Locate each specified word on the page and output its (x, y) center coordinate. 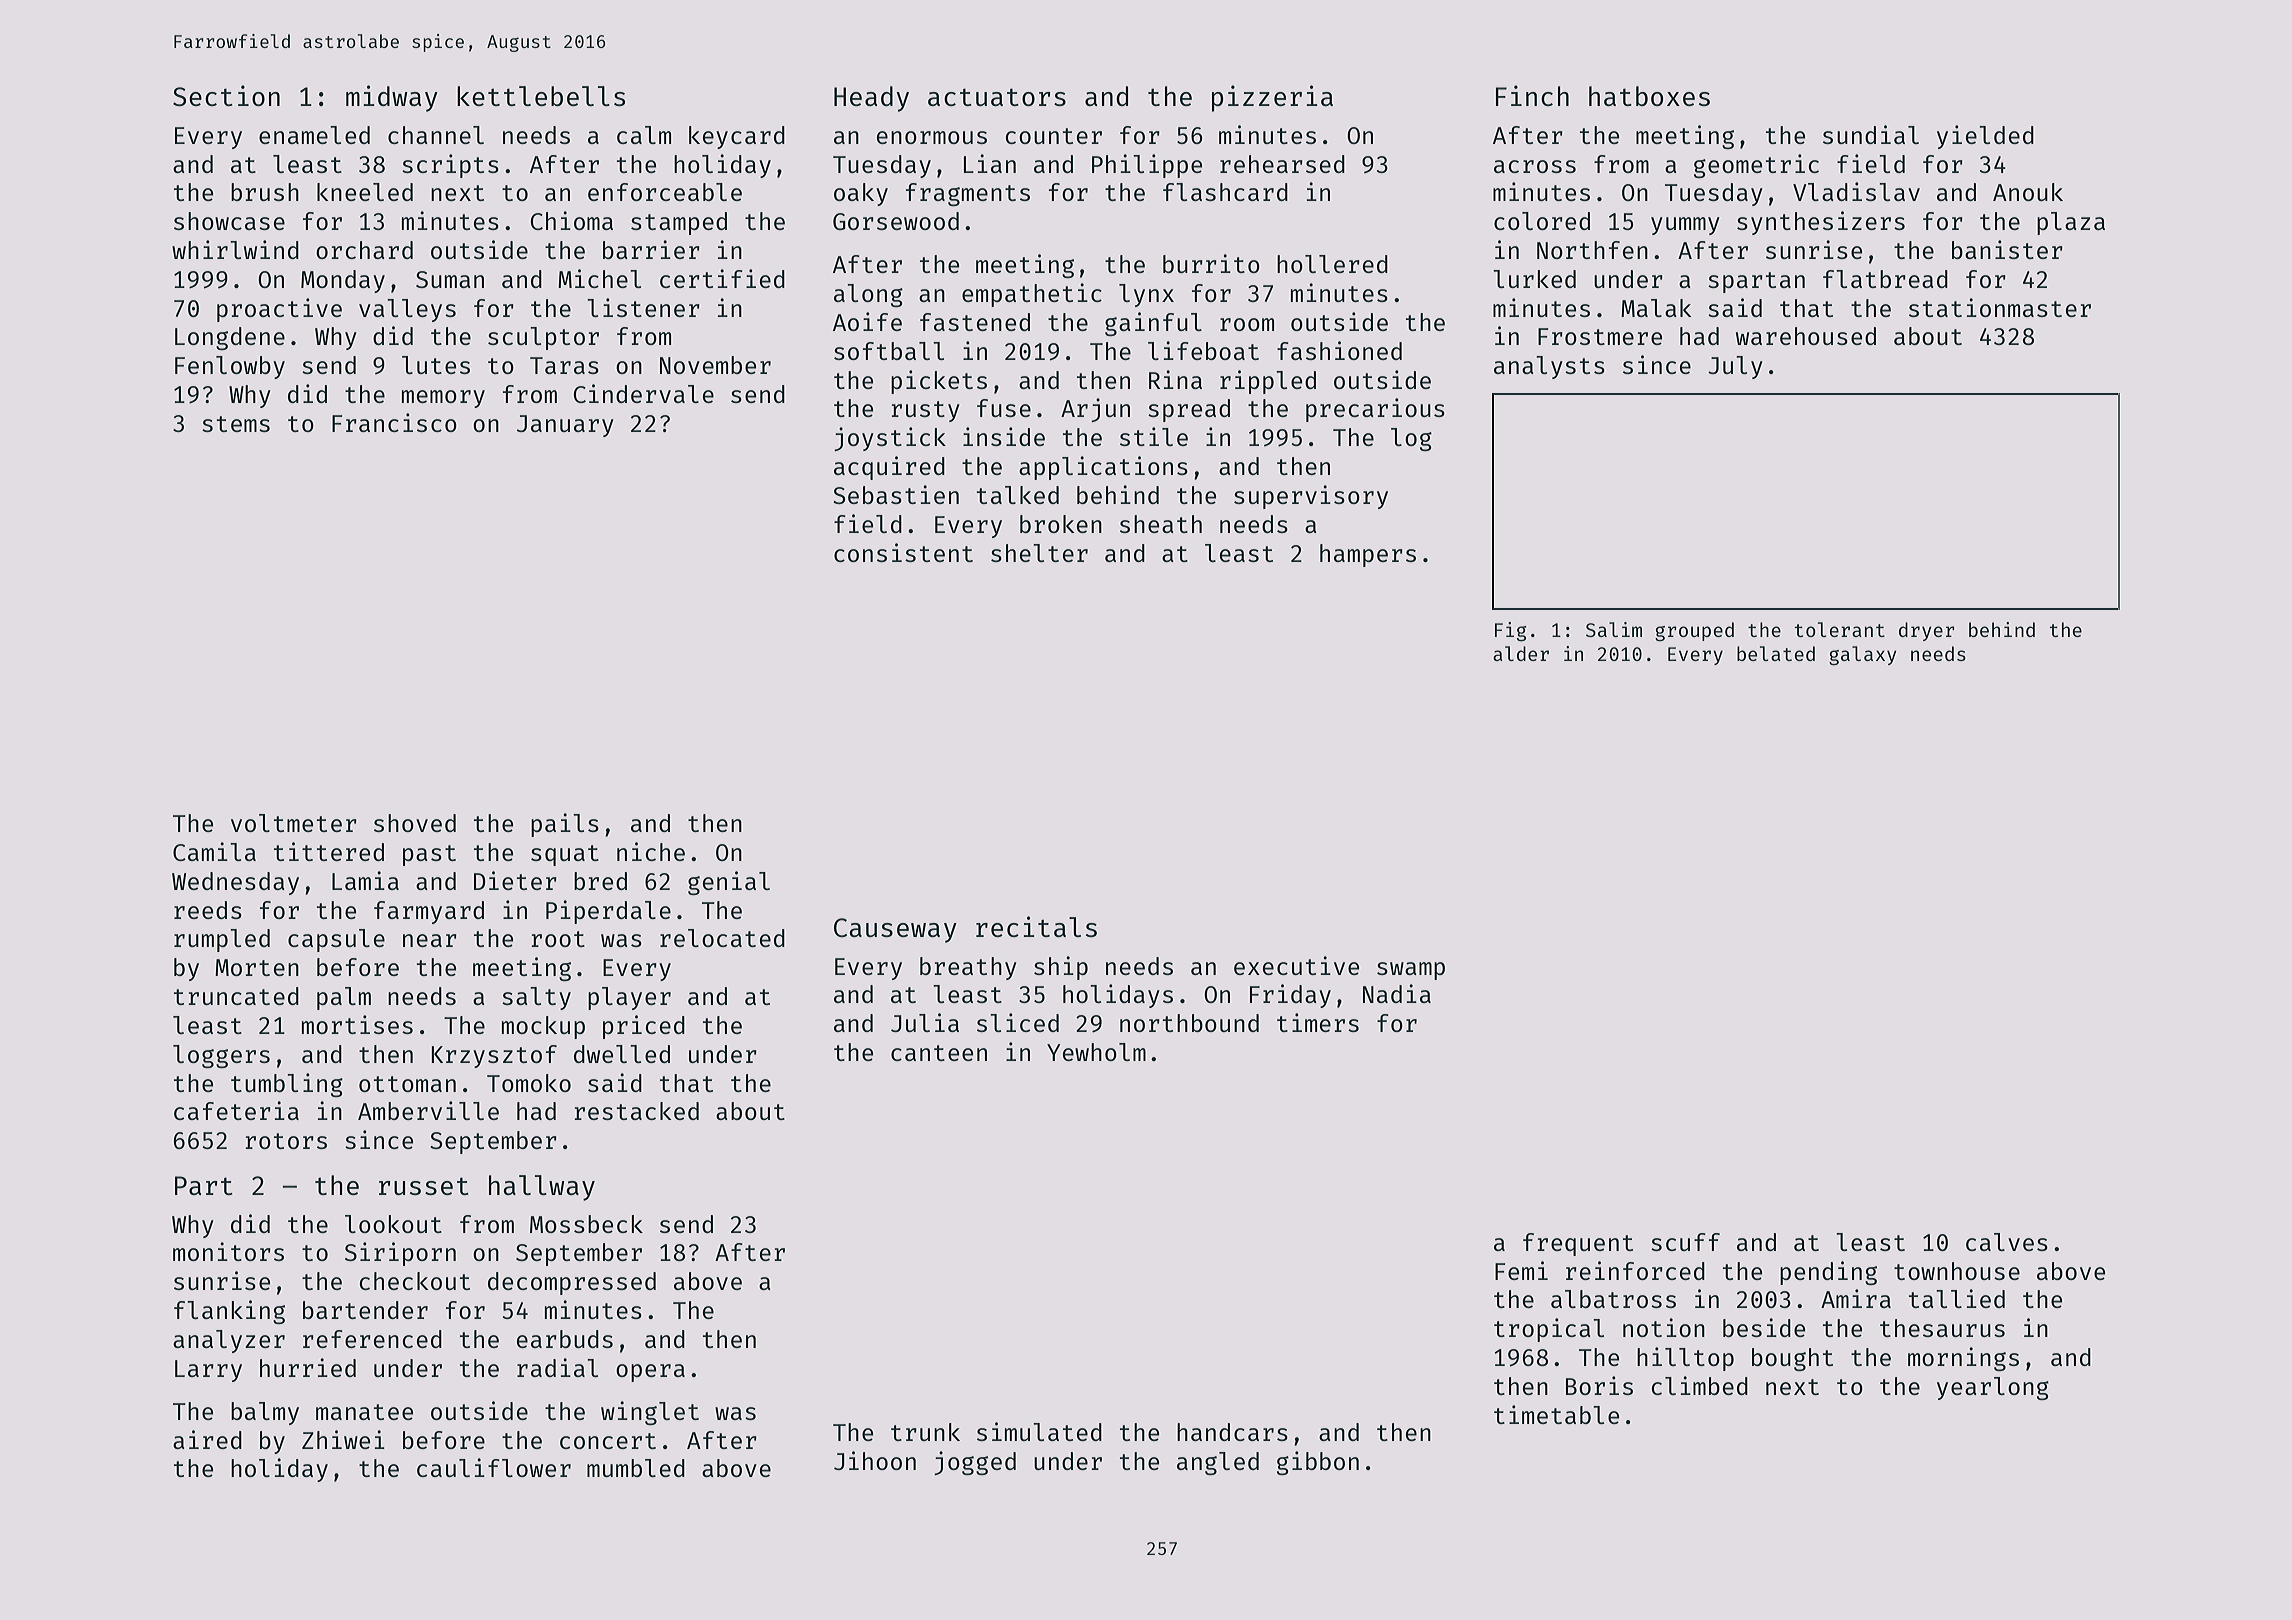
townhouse (1957, 1271)
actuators (997, 97)
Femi (1521, 1270)
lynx (1146, 295)
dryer (1927, 631)
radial (557, 1367)
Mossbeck (586, 1224)
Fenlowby (230, 367)
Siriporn (400, 1254)
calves (2007, 1242)
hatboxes (1649, 96)
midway (392, 98)
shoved (415, 823)
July (1735, 367)
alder (1521, 653)
